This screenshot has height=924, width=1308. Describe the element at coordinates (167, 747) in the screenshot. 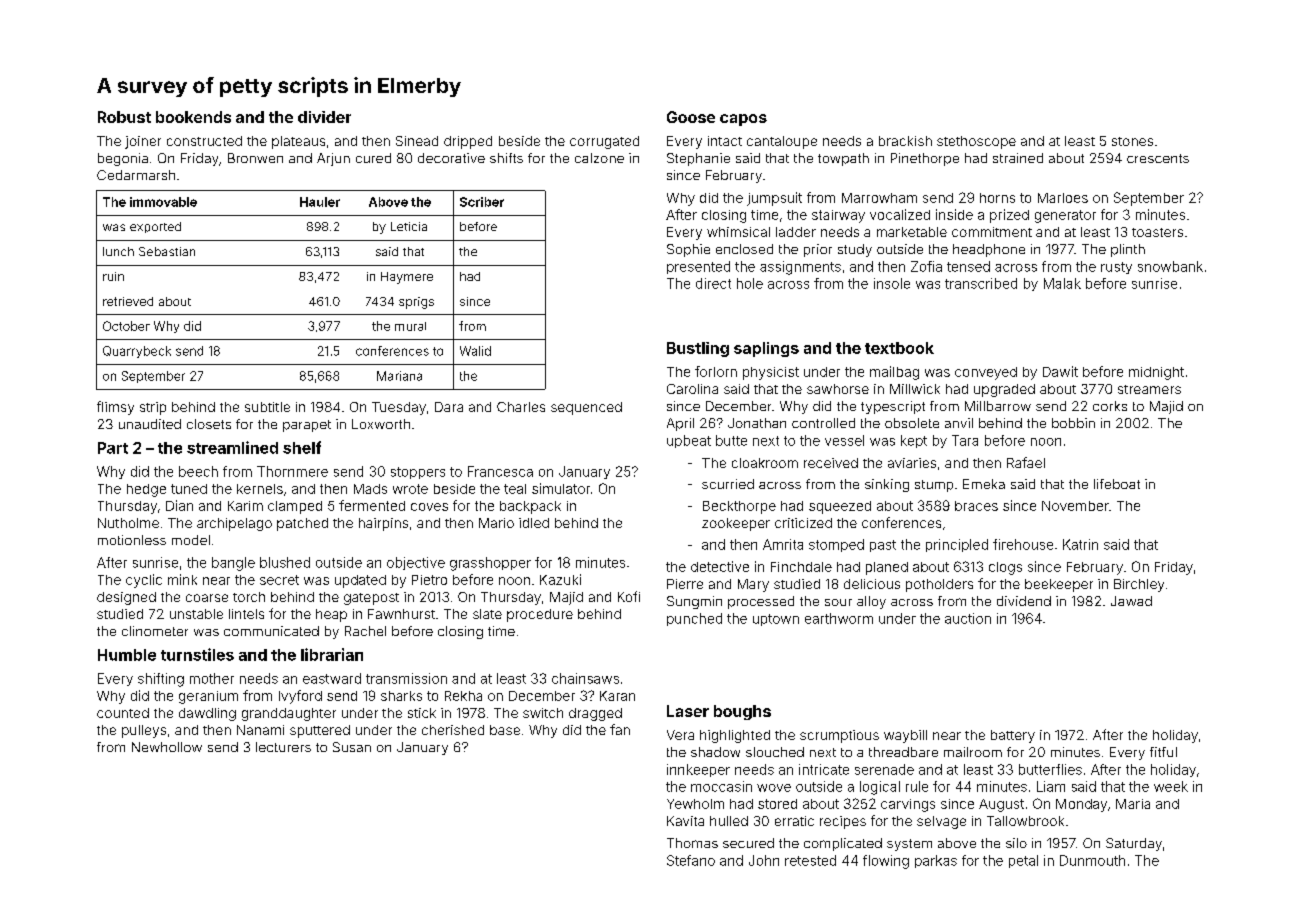

I see `Newhollow` at that location.
